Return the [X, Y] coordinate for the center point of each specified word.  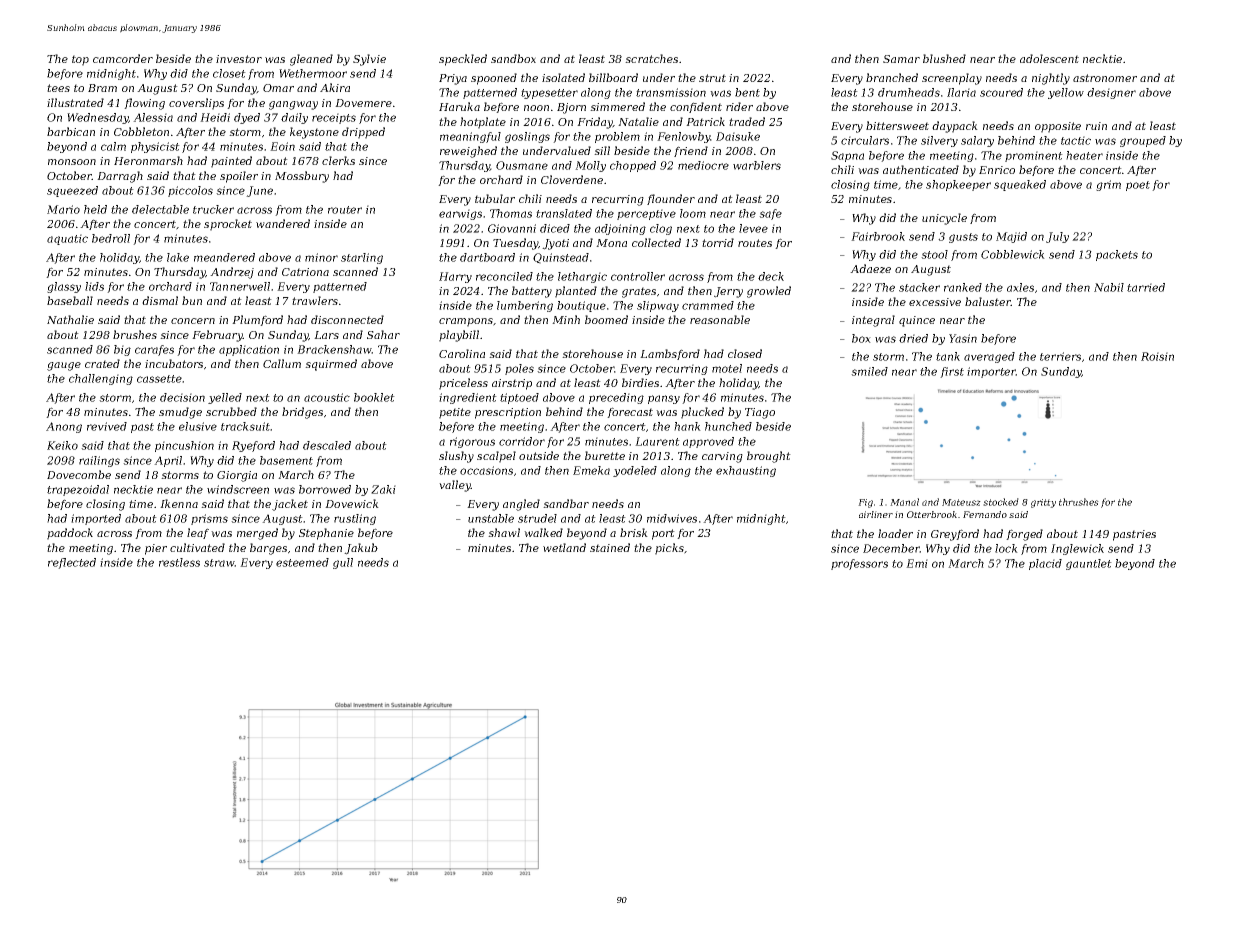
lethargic [582, 277]
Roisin [1157, 356]
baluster [988, 301]
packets [1117, 255]
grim [1108, 185]
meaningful [470, 137]
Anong [64, 427]
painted [231, 162]
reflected [72, 563]
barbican [71, 131]
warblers [757, 165]
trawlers [315, 300]
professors [859, 564]
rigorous [472, 442]
